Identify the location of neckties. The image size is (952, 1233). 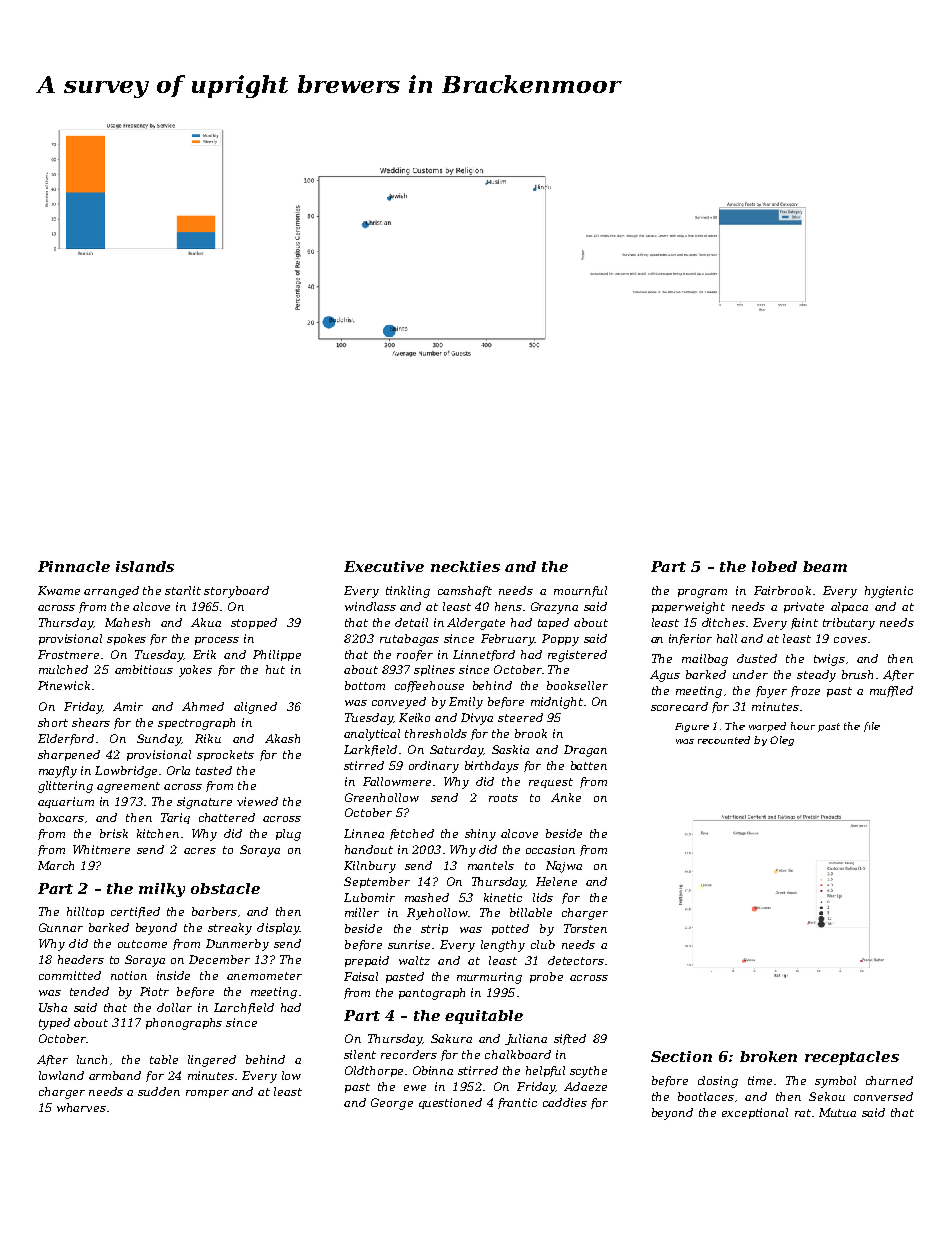
(465, 566).
